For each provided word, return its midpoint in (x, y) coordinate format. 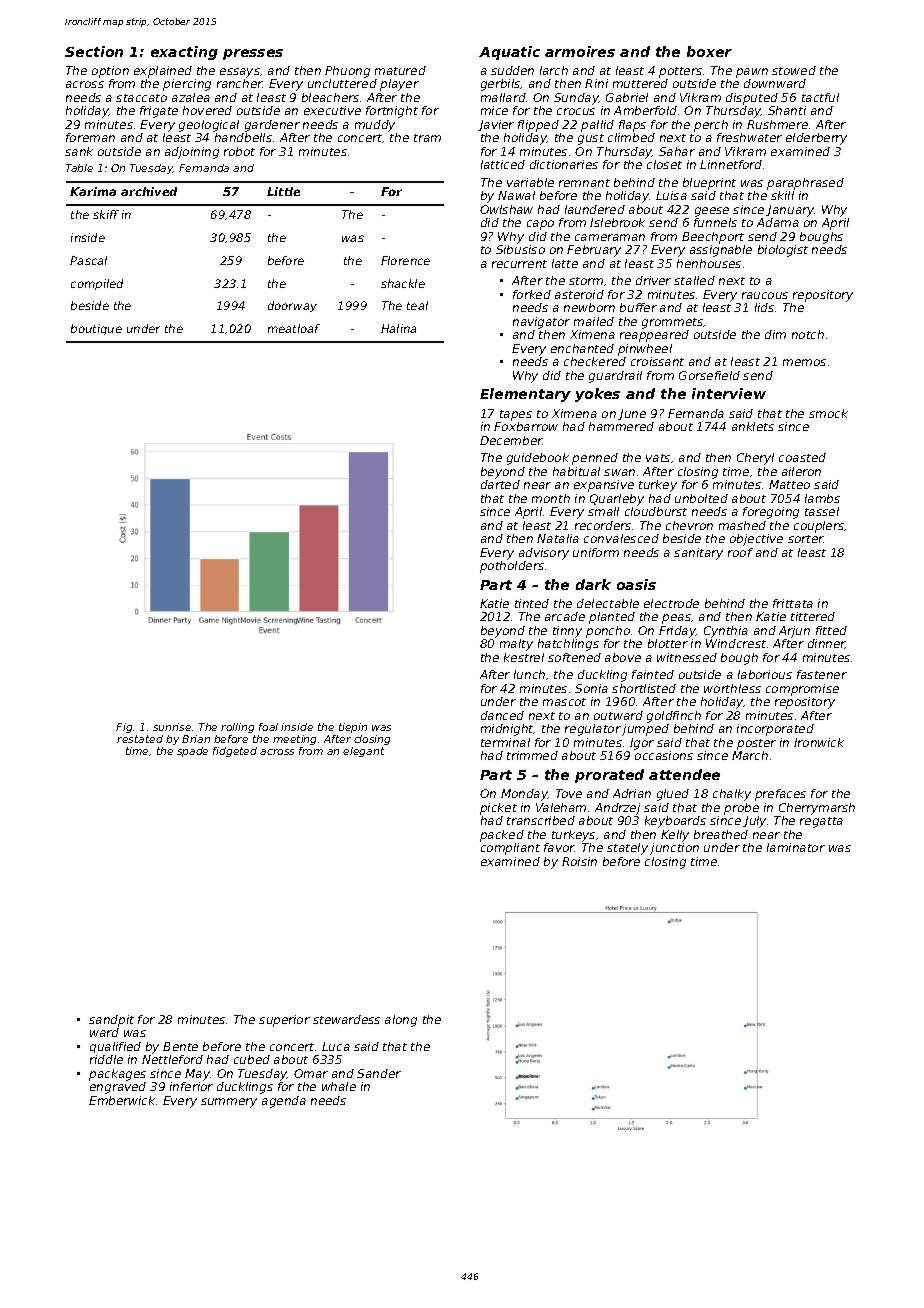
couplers (819, 527)
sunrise (172, 727)
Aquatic (509, 53)
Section (94, 51)
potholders (512, 567)
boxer (709, 51)
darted (500, 484)
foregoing (771, 513)
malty (516, 645)
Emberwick (122, 1100)
